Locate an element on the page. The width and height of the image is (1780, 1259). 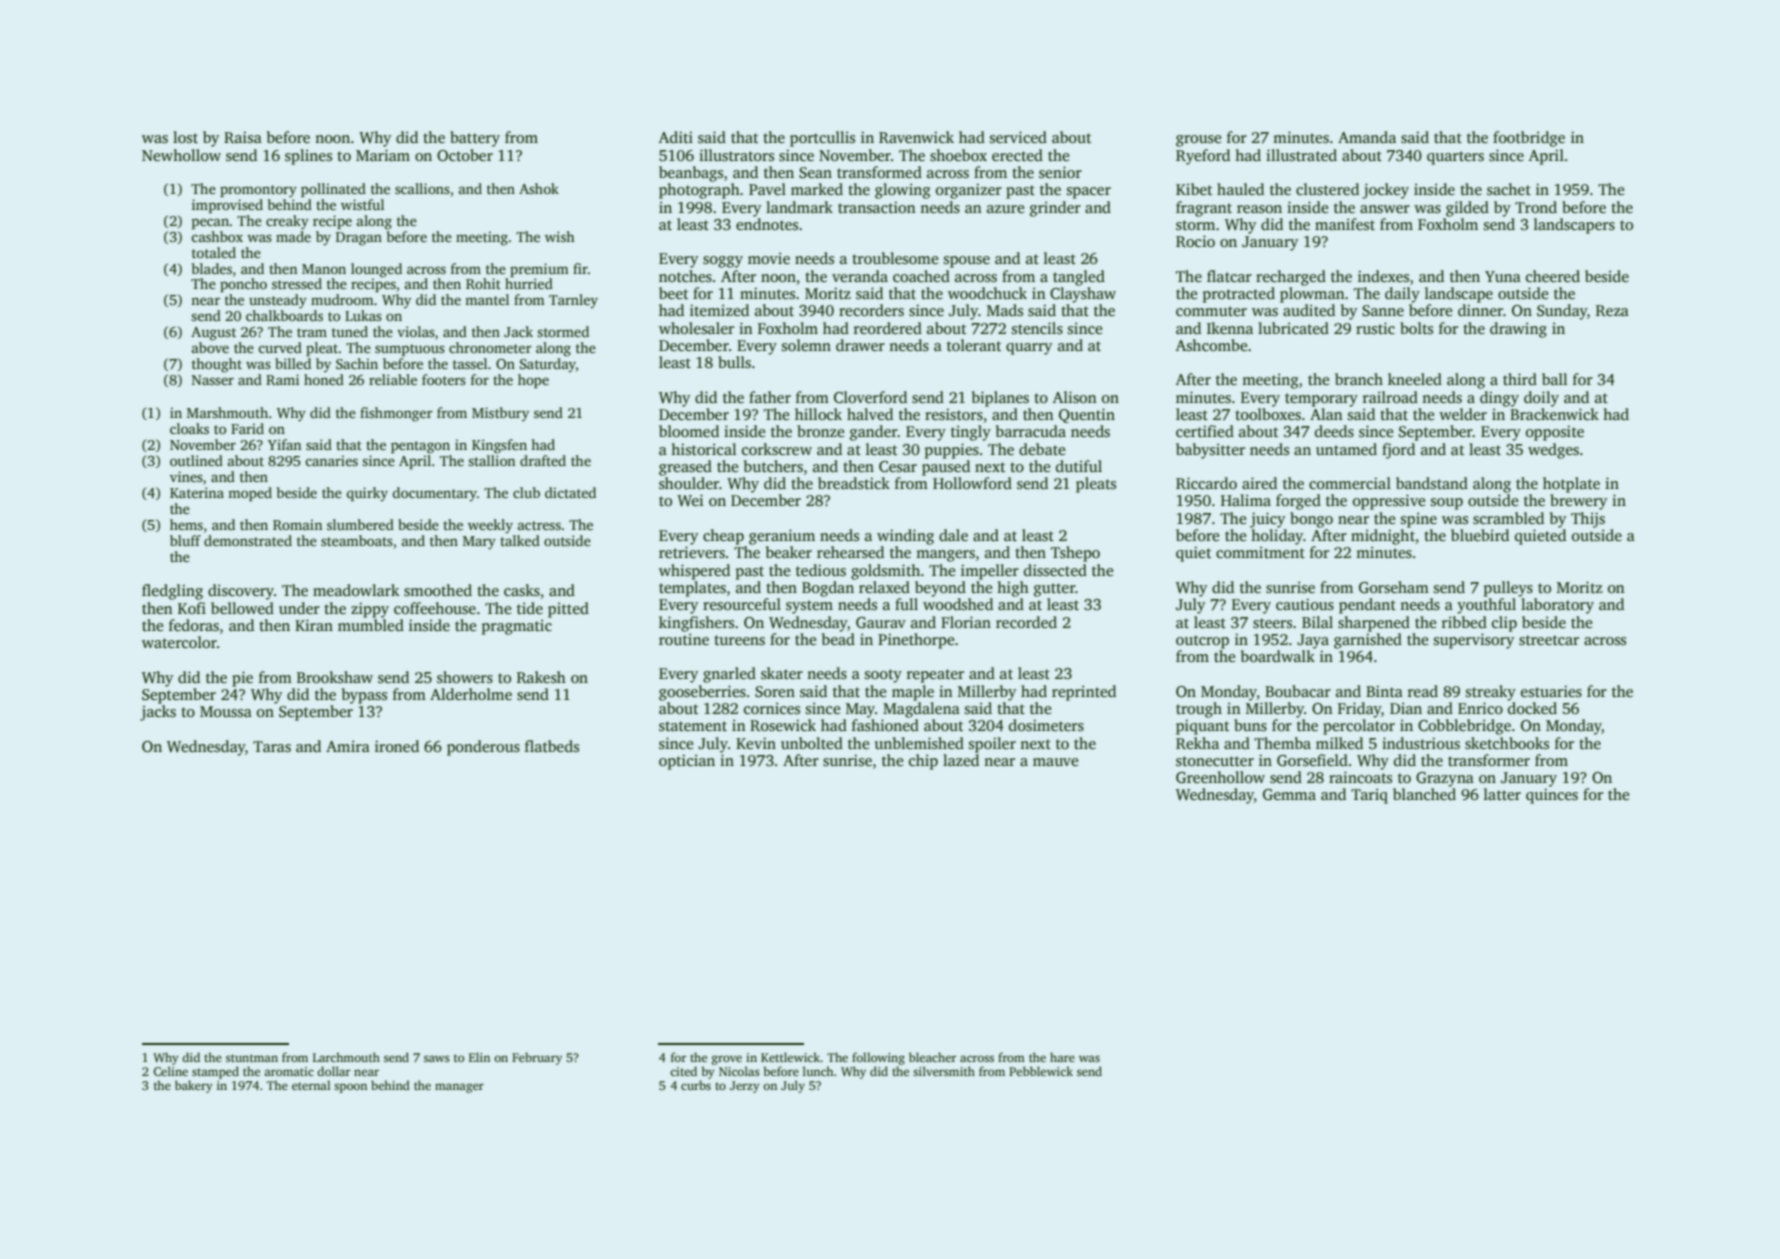
battery is located at coordinates (475, 139).
